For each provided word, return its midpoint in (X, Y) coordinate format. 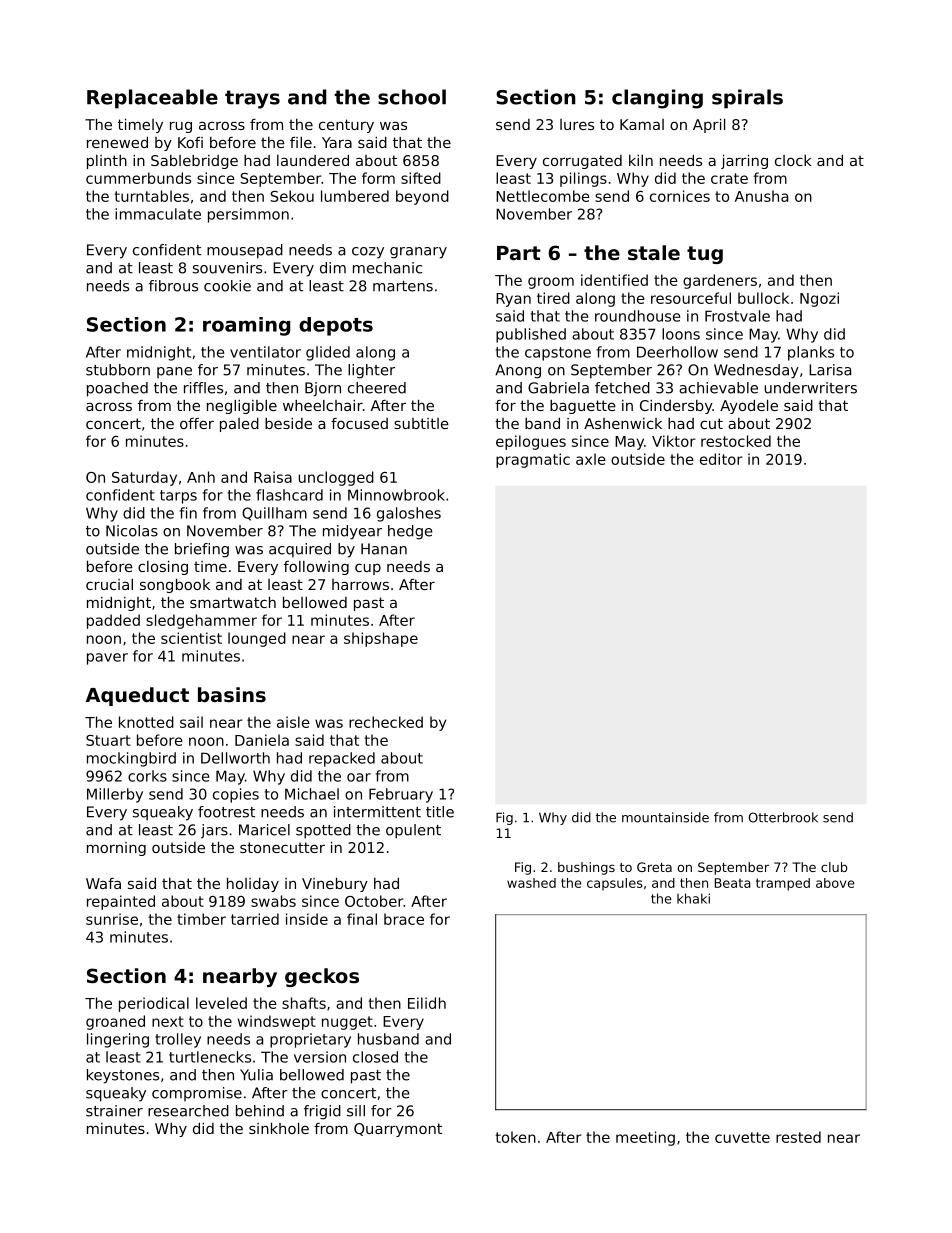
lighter (371, 371)
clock (793, 160)
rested (798, 1137)
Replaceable (152, 99)
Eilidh (427, 1003)
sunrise (112, 919)
